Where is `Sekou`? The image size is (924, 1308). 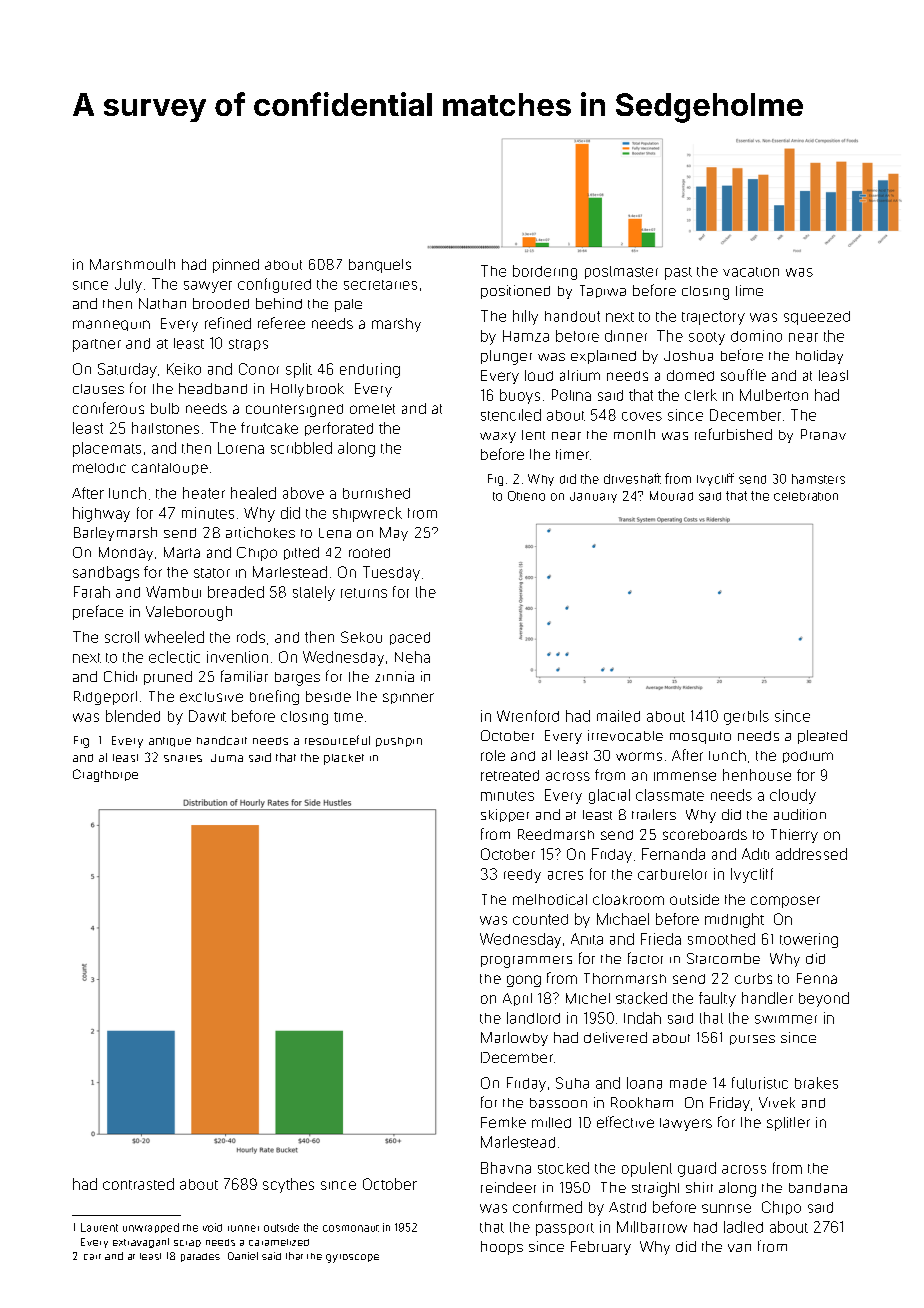
Sekou is located at coordinates (361, 637).
